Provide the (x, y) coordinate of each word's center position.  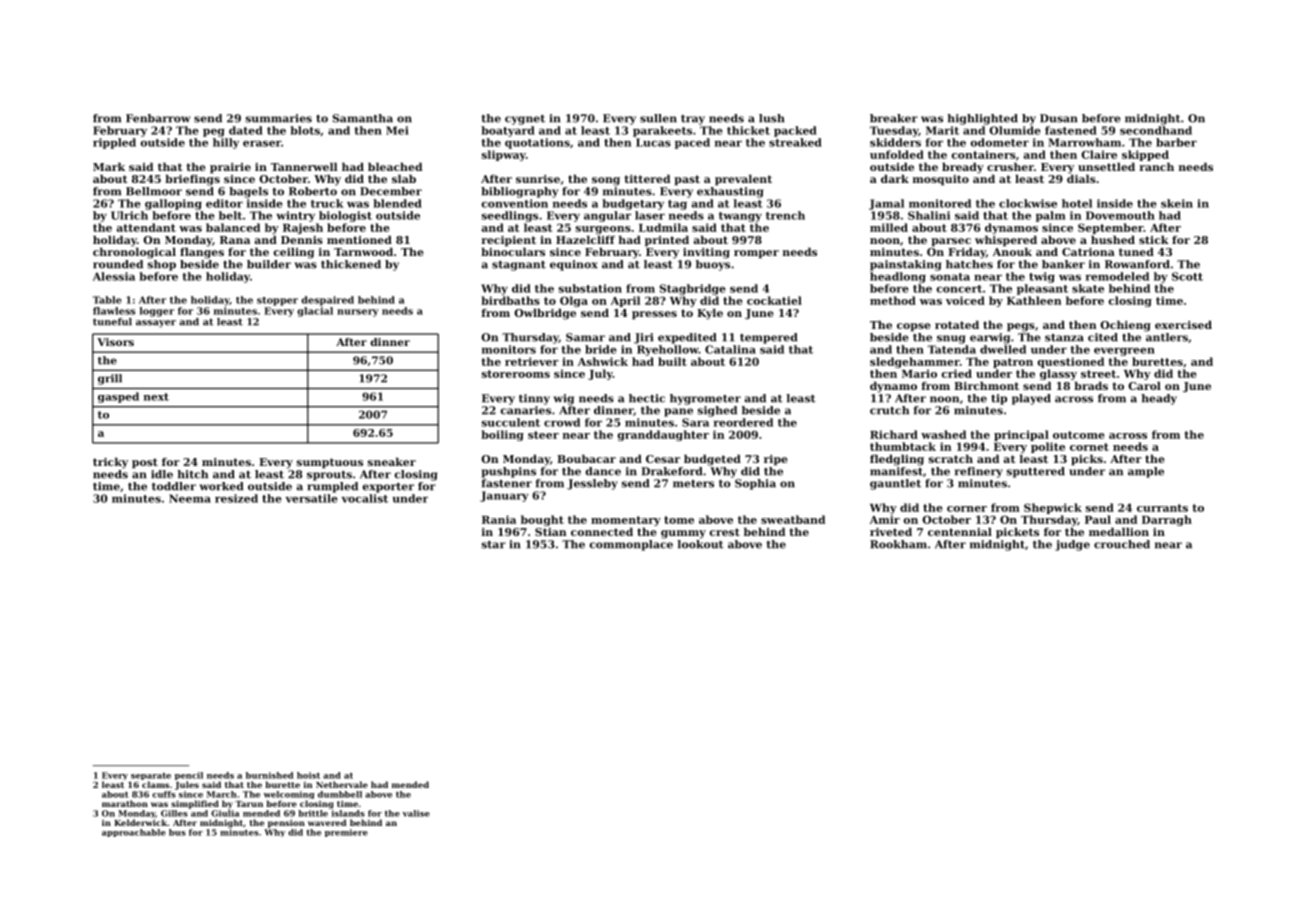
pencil (189, 776)
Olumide (1015, 130)
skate (1088, 288)
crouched (1122, 544)
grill (110, 379)
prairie (230, 168)
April (625, 301)
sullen (658, 118)
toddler (174, 486)
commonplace (631, 545)
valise (416, 813)
